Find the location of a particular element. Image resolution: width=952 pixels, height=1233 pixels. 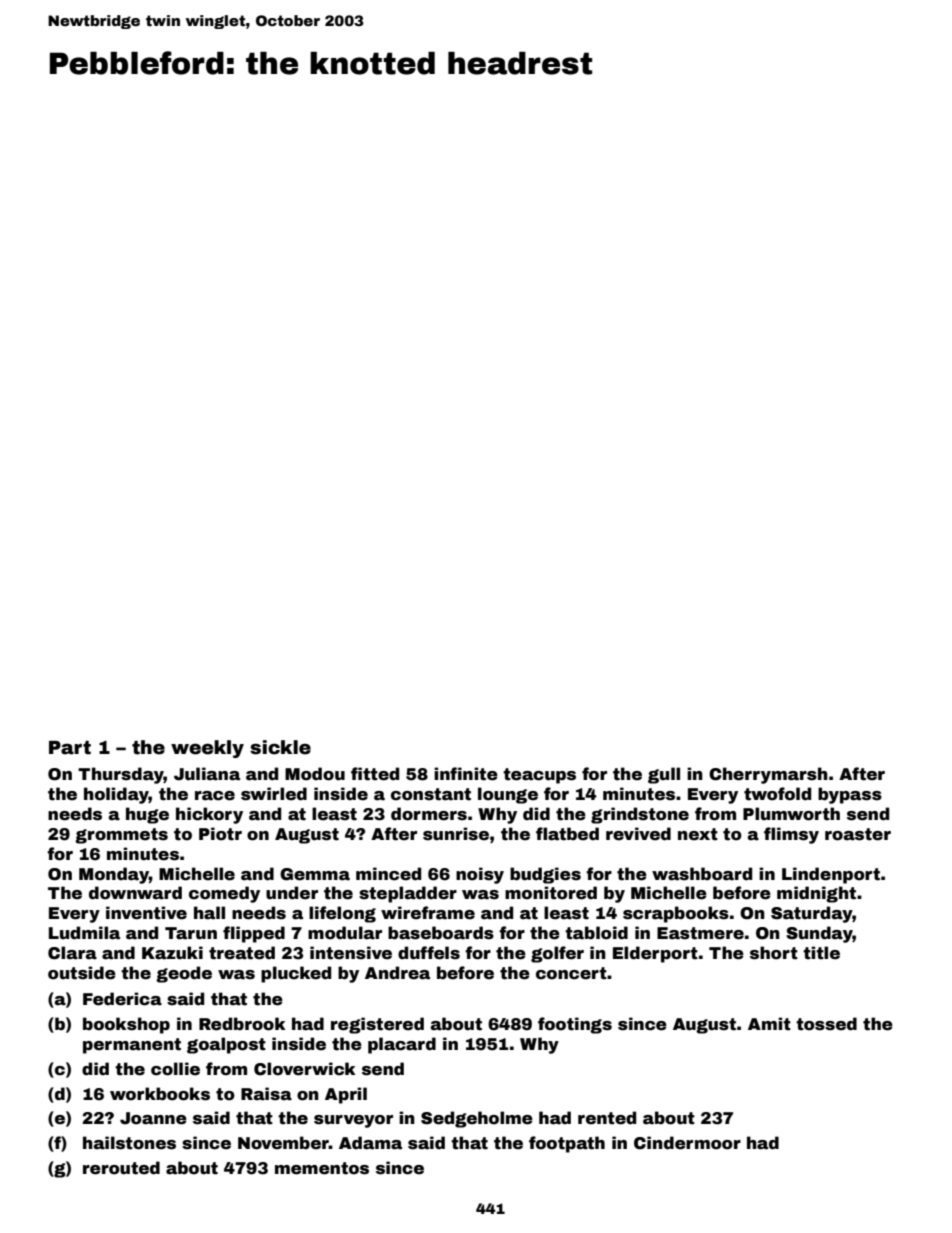

rerouted is located at coordinates (121, 1168).
